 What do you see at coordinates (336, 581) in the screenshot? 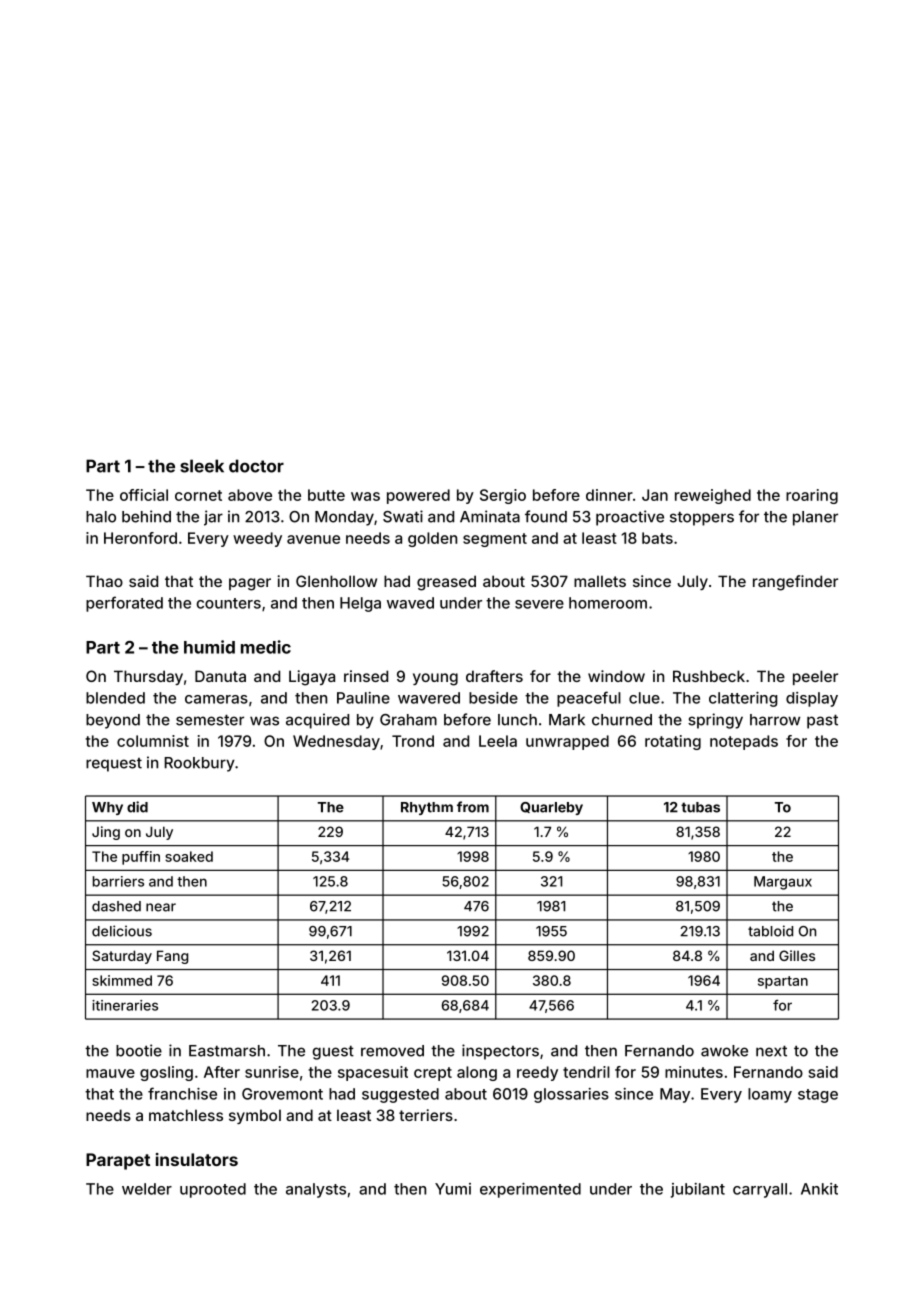
I see `Glenhollow` at bounding box center [336, 581].
